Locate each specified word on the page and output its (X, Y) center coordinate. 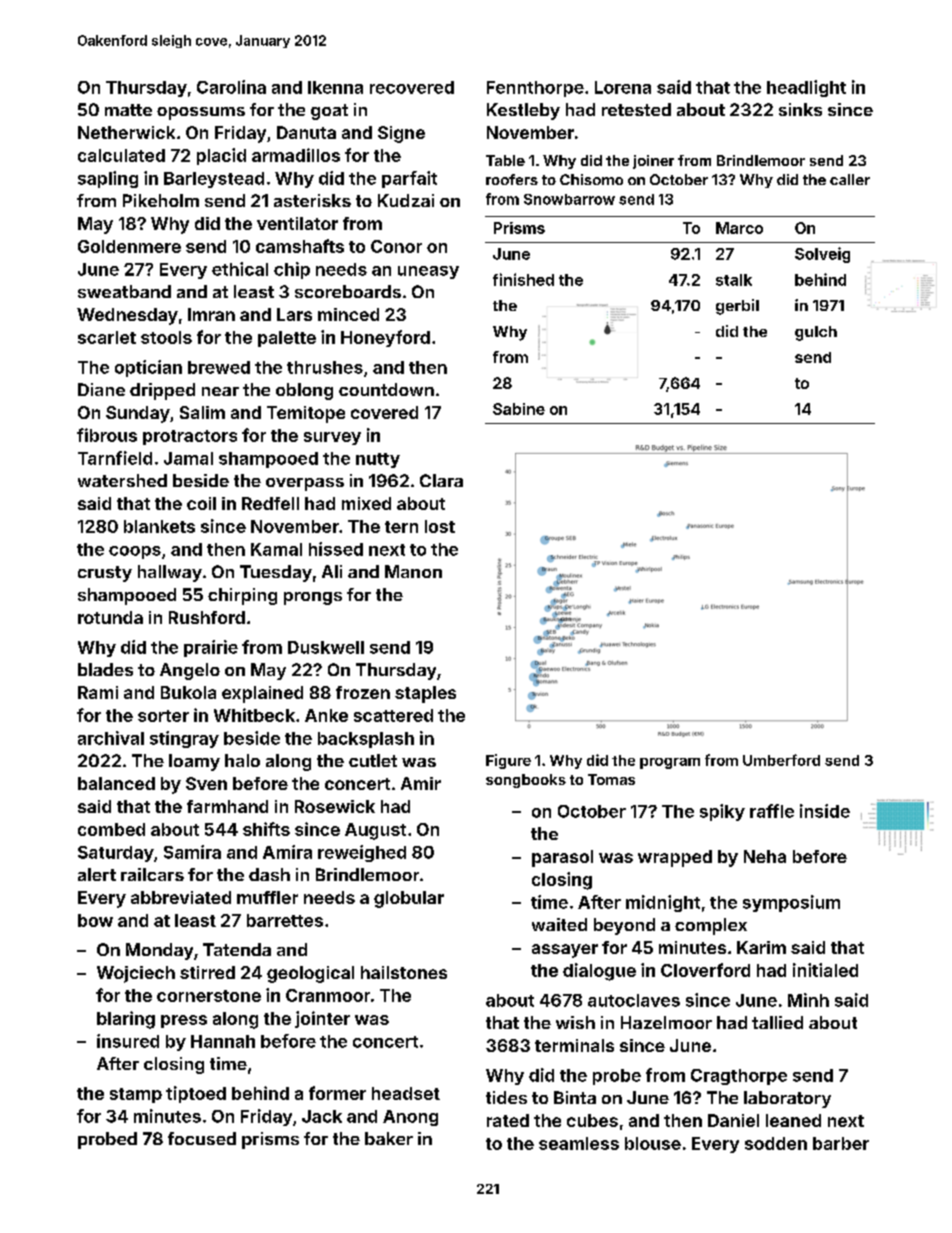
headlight (806, 88)
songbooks (526, 781)
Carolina (231, 87)
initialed (825, 970)
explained (262, 694)
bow (95, 920)
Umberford (781, 760)
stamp (136, 1095)
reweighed (362, 853)
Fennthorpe (535, 89)
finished (523, 279)
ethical (240, 269)
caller (850, 179)
